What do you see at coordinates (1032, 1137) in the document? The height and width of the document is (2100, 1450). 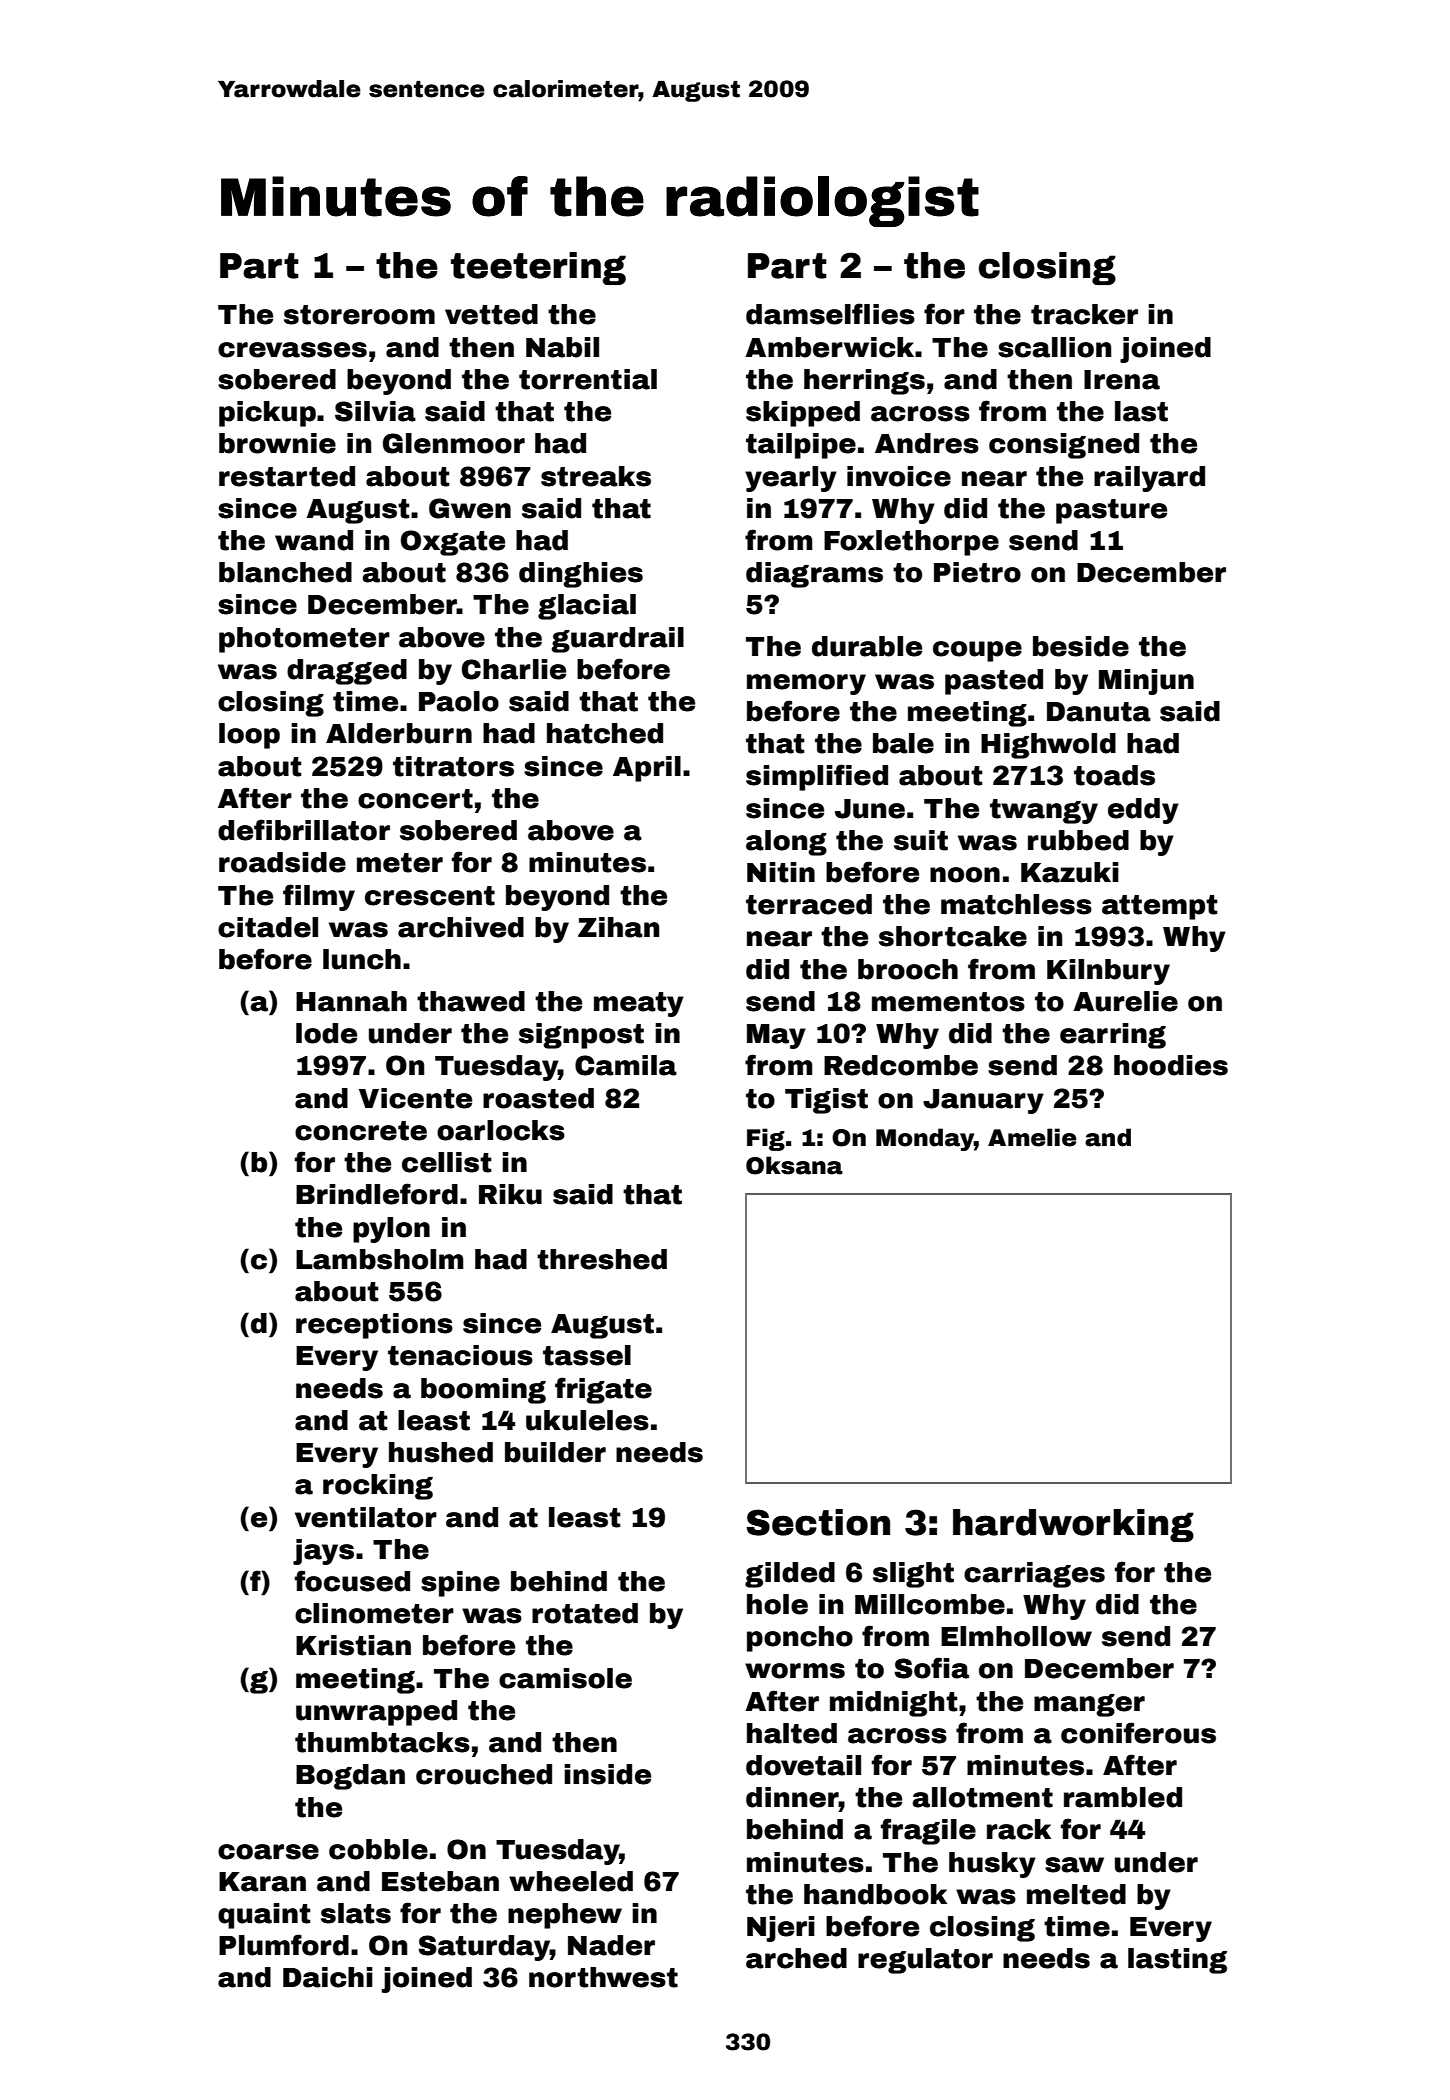 I see `Amelie` at bounding box center [1032, 1137].
